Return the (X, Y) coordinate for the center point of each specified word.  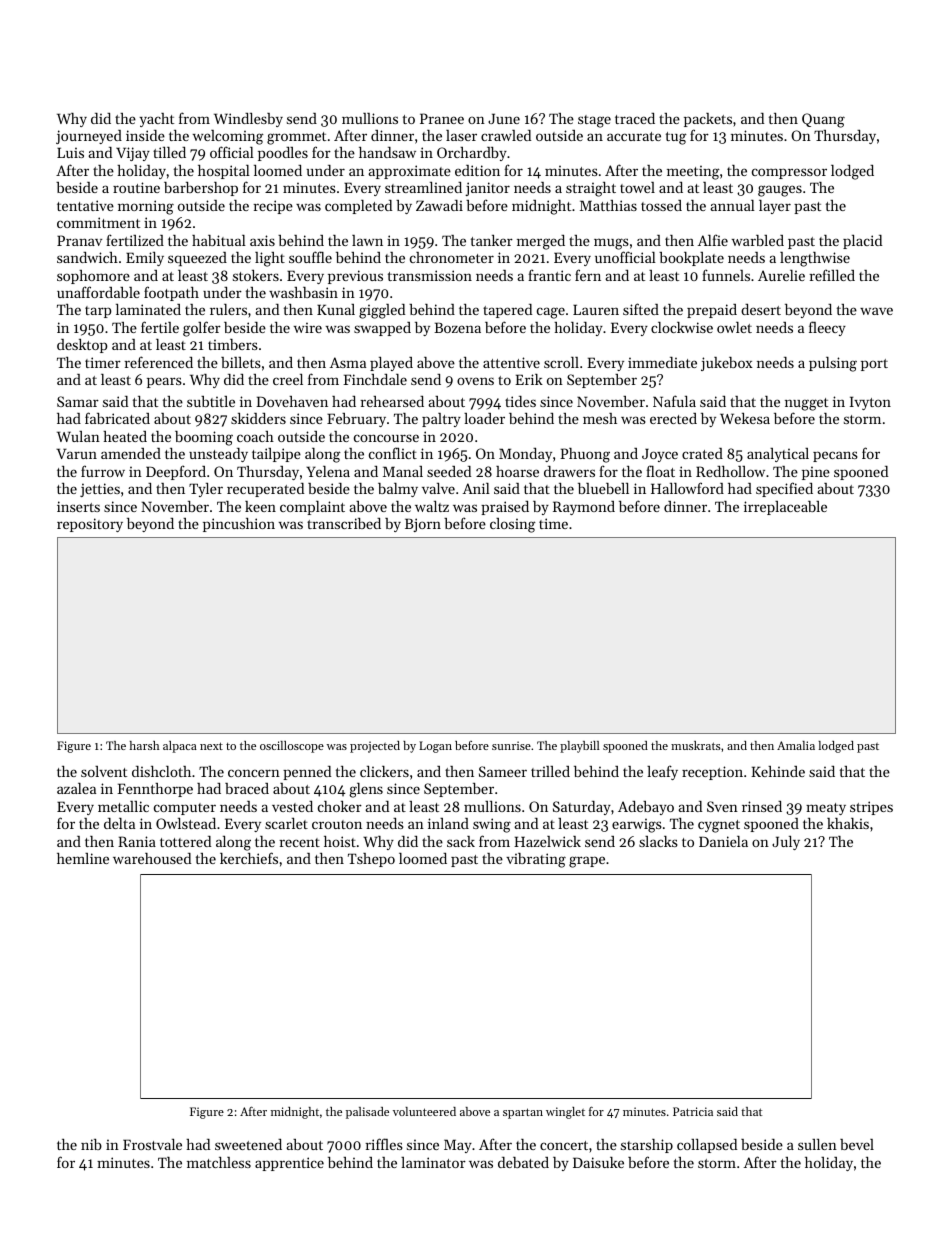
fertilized (135, 240)
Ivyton (870, 403)
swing (492, 825)
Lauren (596, 309)
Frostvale (152, 1144)
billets (241, 362)
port (874, 365)
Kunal (336, 309)
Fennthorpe (155, 790)
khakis (848, 823)
